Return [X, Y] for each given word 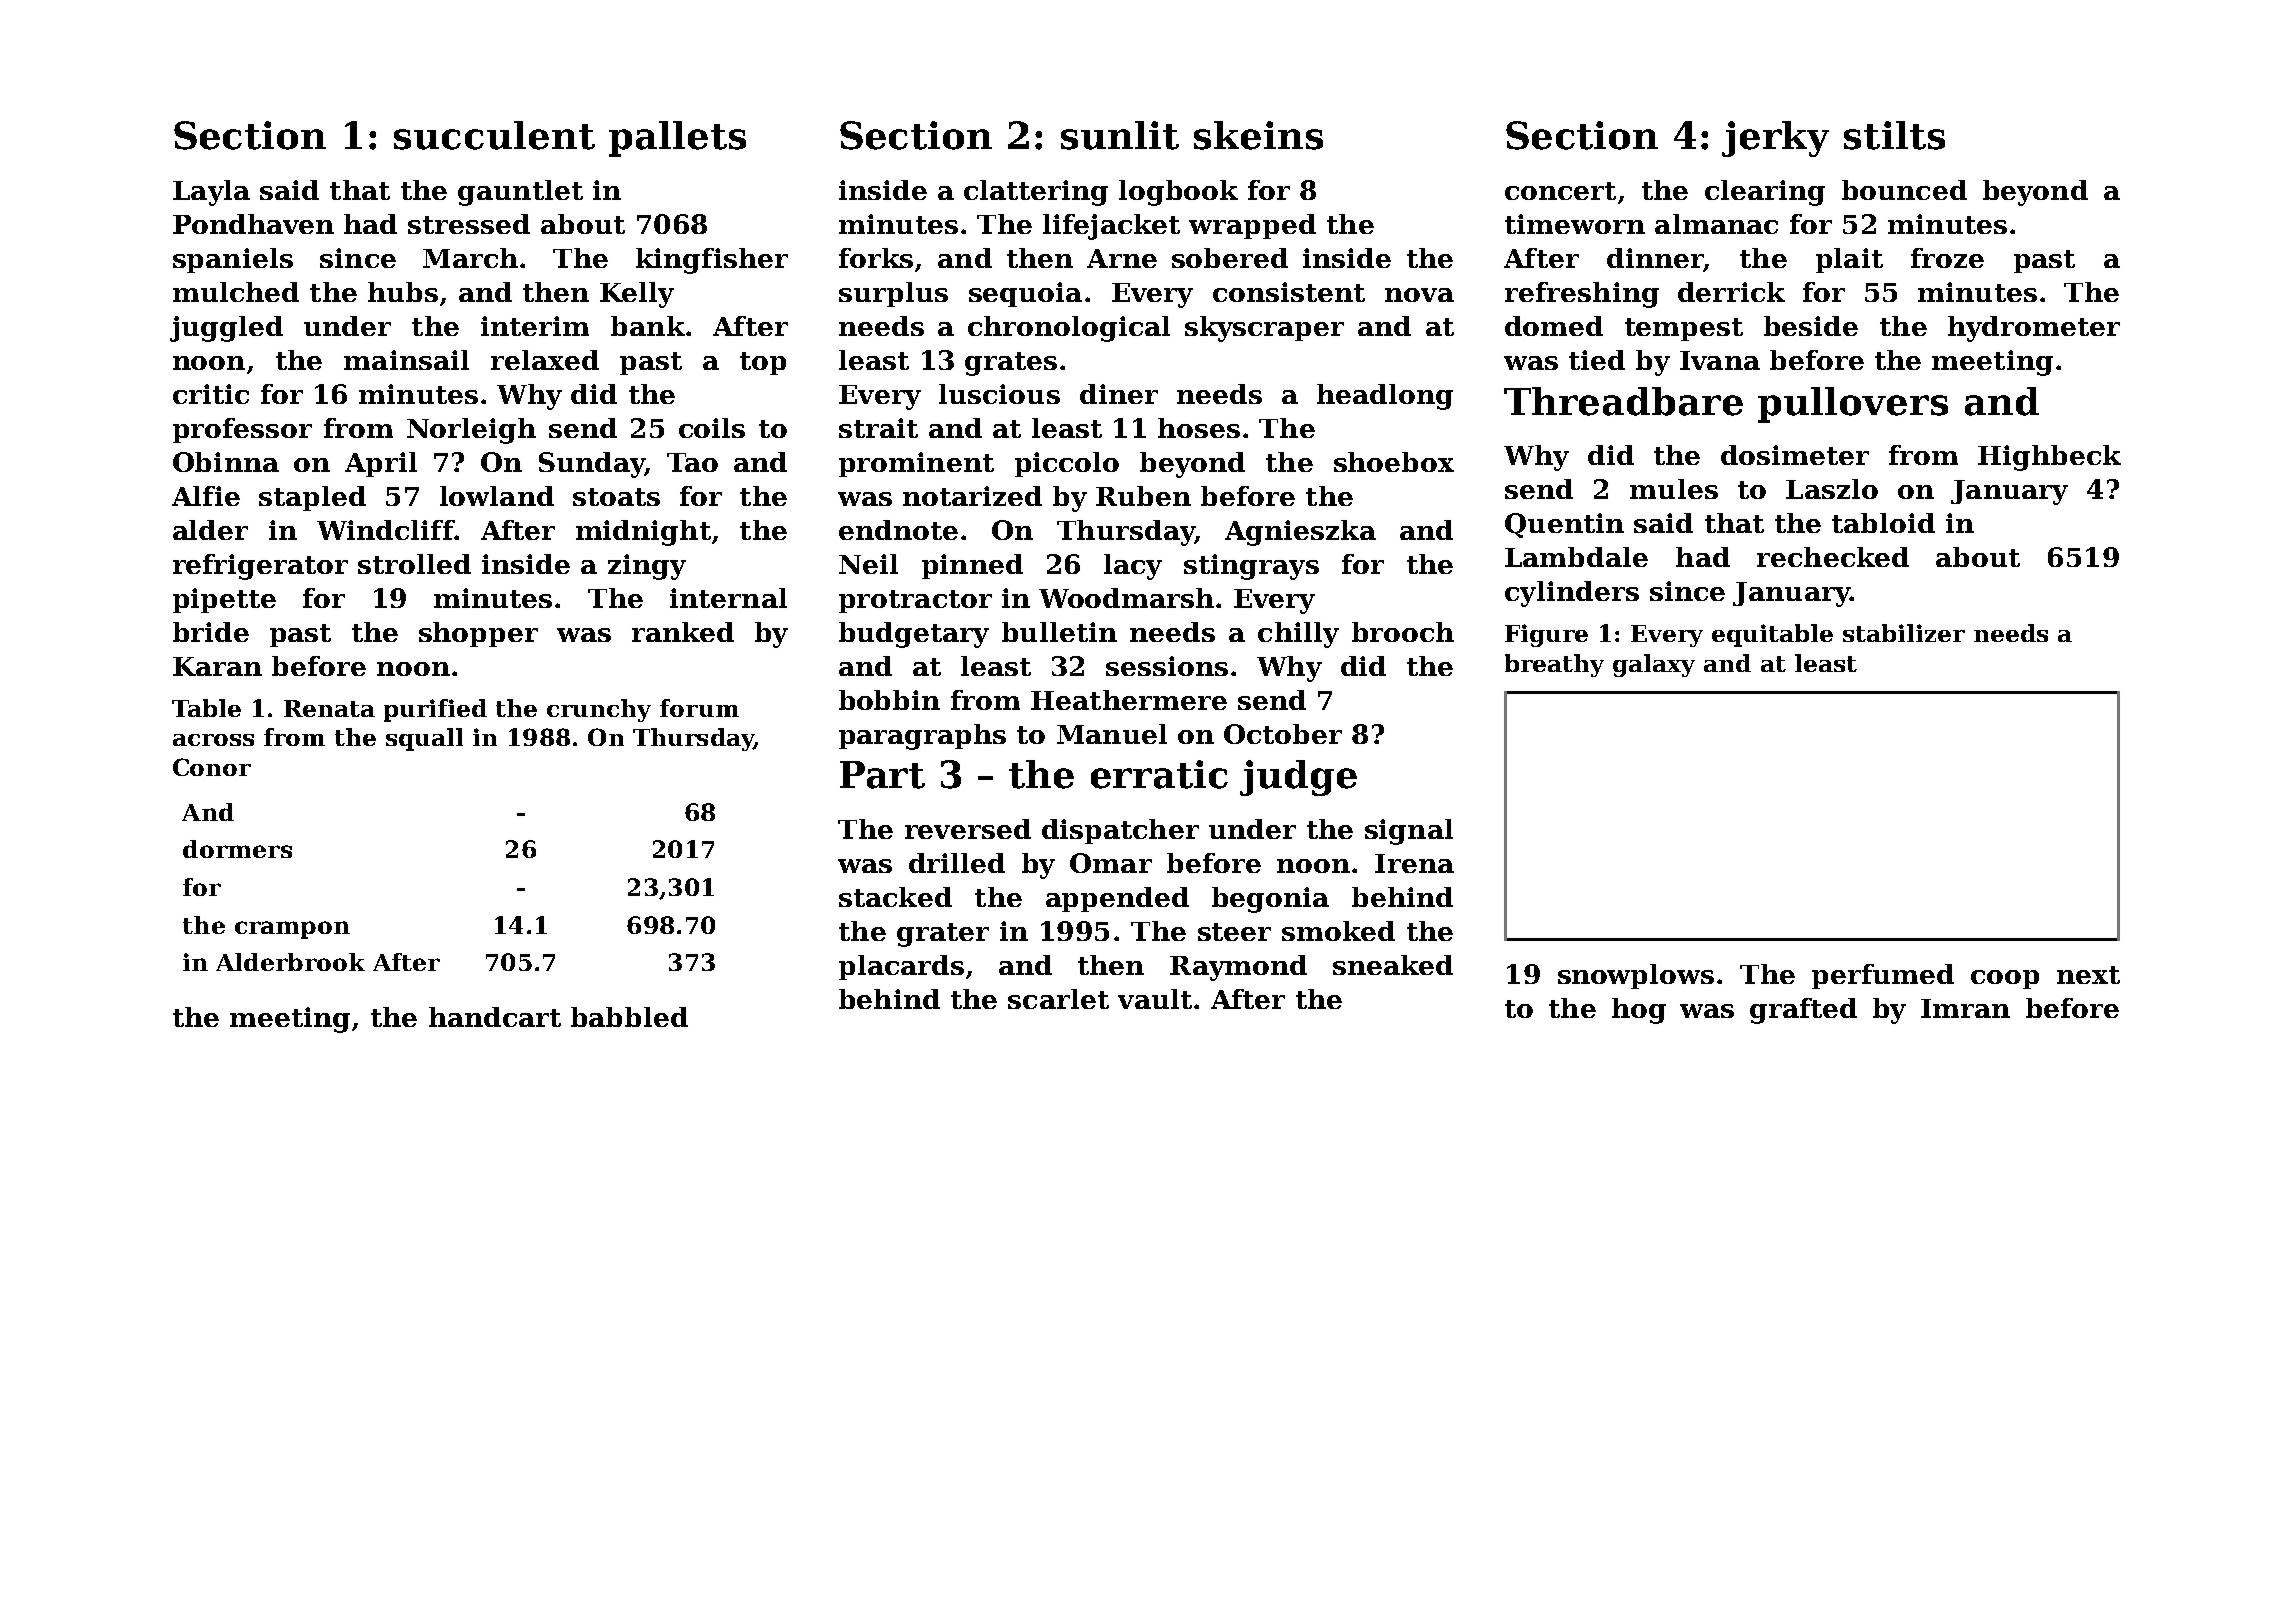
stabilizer [1904, 633]
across [213, 740]
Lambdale [1576, 557]
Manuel [1112, 734]
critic [211, 394]
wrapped [1252, 226]
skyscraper [1264, 329]
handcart [495, 1017]
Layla [211, 193]
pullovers [1853, 405]
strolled [414, 564]
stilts [1894, 135]
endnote [898, 530]
